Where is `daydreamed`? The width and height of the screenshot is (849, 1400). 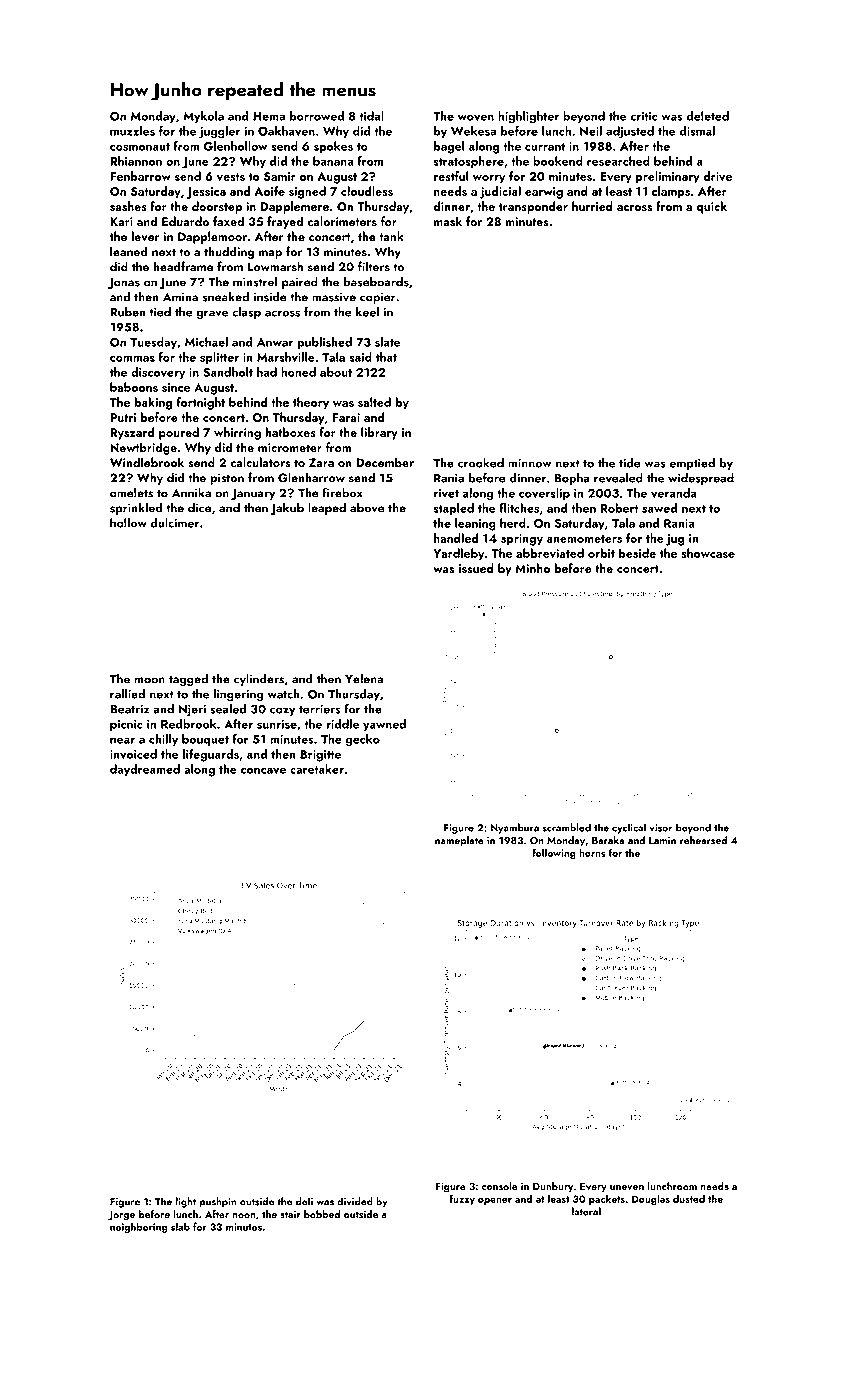 daydreamed is located at coordinates (145, 770).
